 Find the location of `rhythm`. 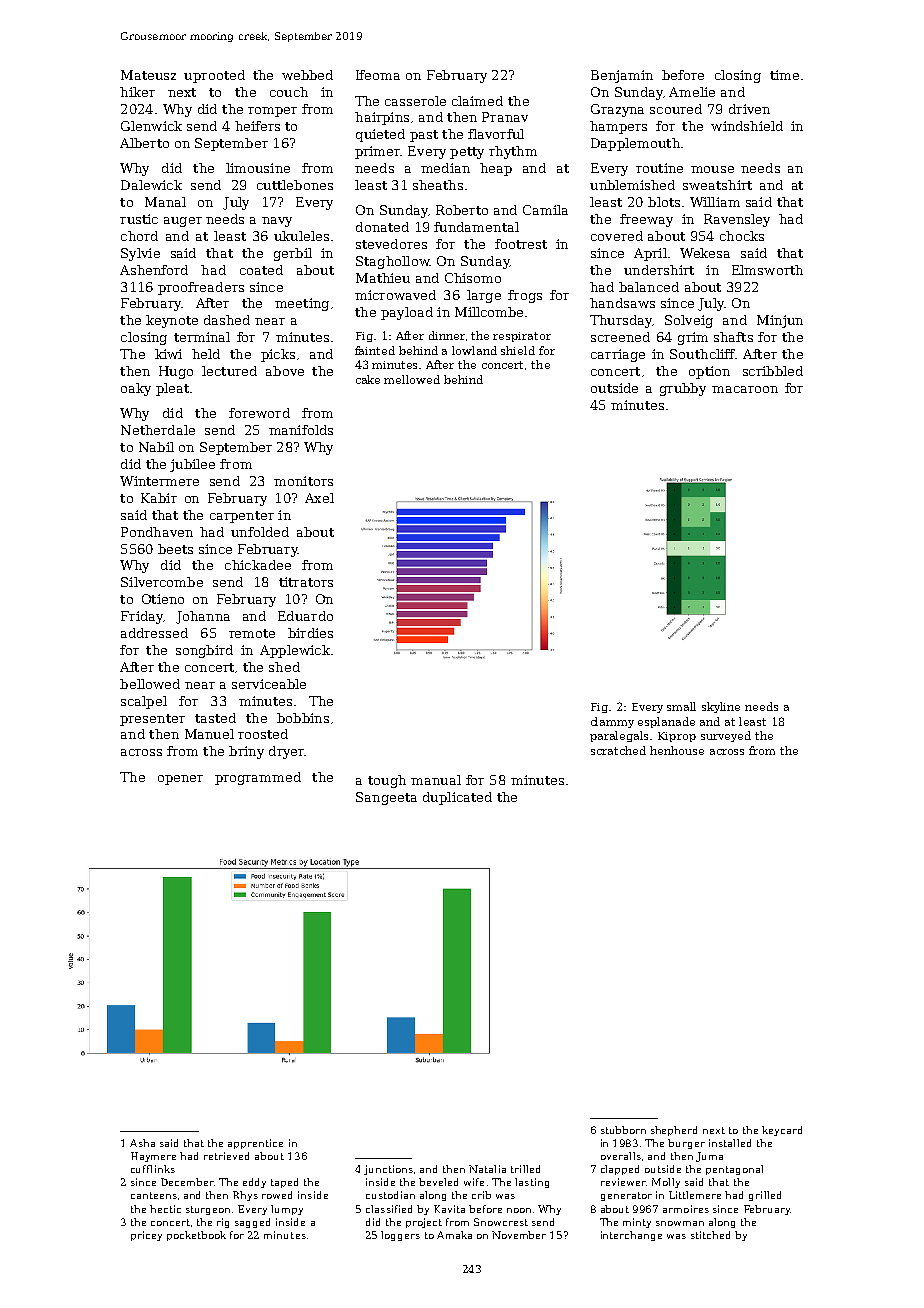

rhythm is located at coordinates (513, 152).
